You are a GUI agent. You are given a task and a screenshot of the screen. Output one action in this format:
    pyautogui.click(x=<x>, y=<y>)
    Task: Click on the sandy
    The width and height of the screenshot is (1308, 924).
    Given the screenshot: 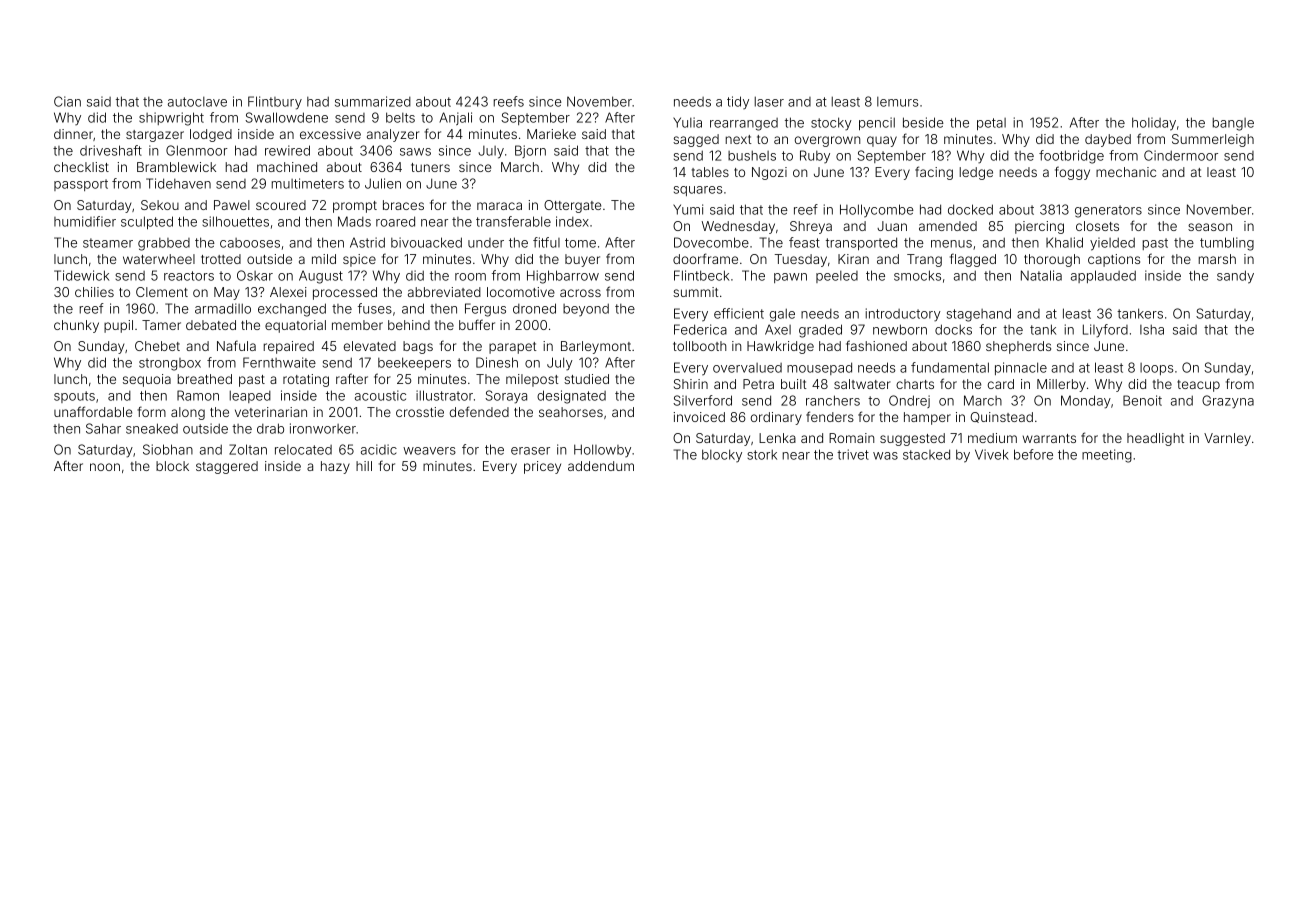 What is the action you would take?
    pyautogui.click(x=1235, y=277)
